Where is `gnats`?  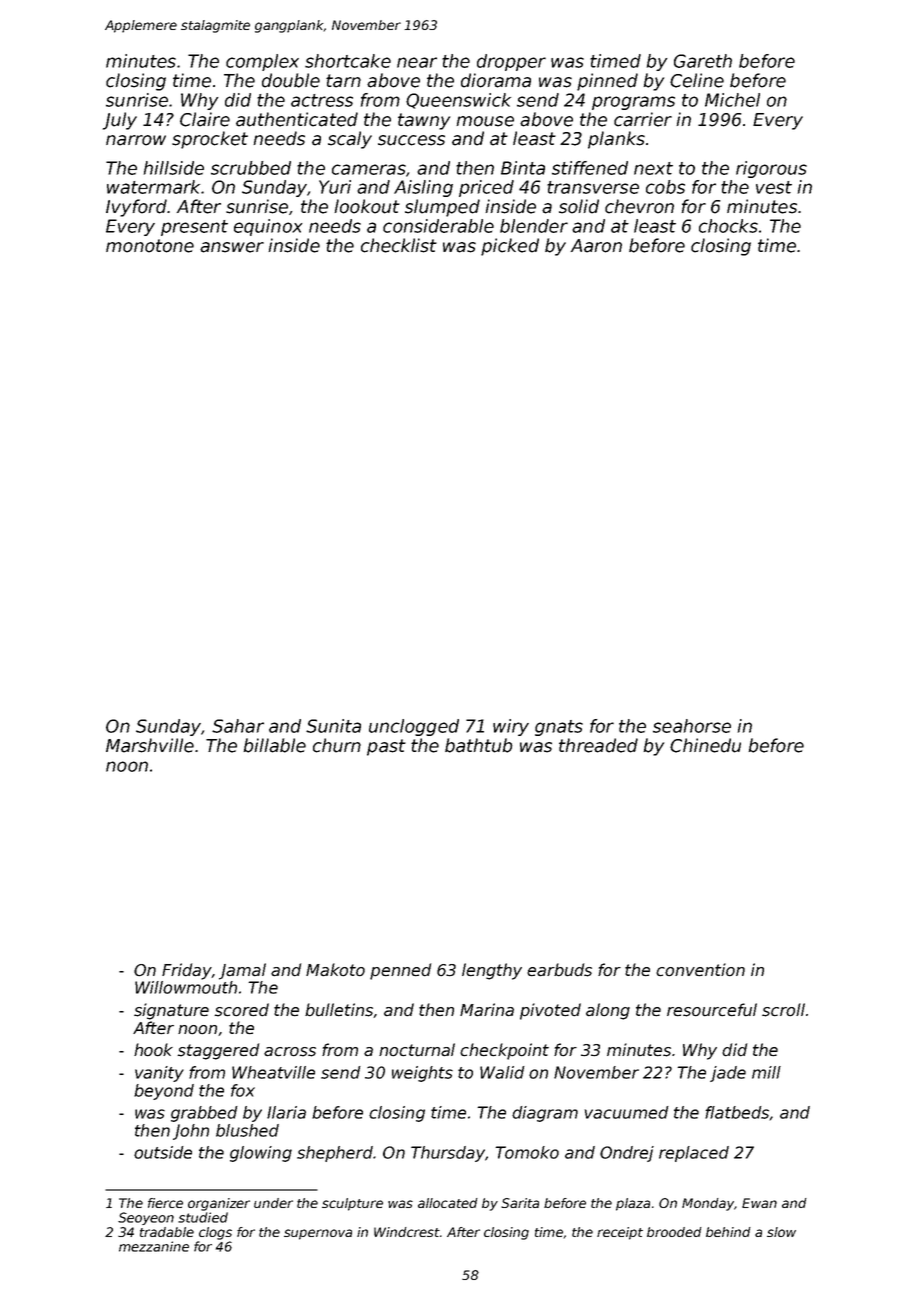 gnats is located at coordinates (559, 728).
